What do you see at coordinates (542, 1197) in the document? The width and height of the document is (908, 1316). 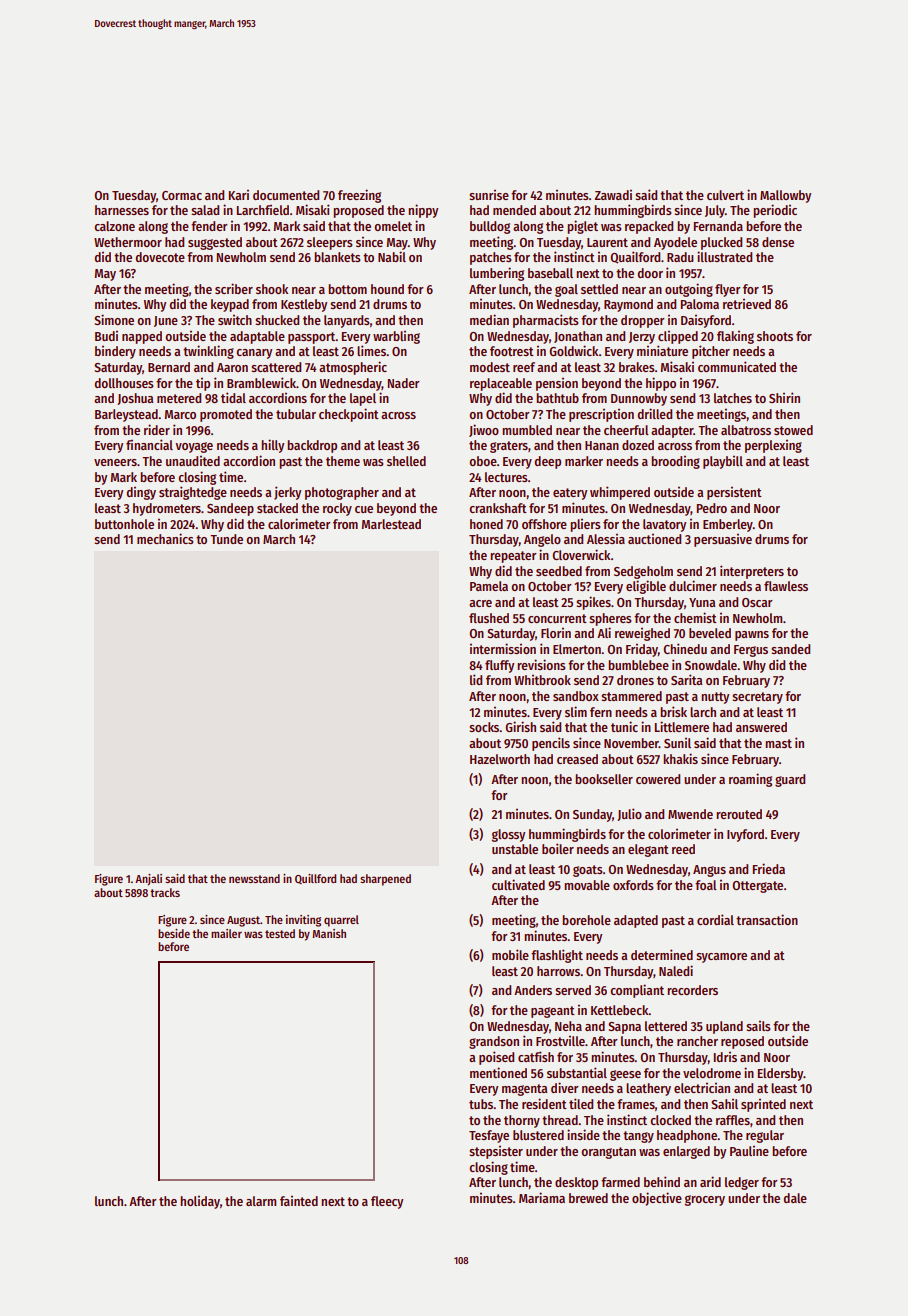 I see `Mariama` at bounding box center [542, 1197].
